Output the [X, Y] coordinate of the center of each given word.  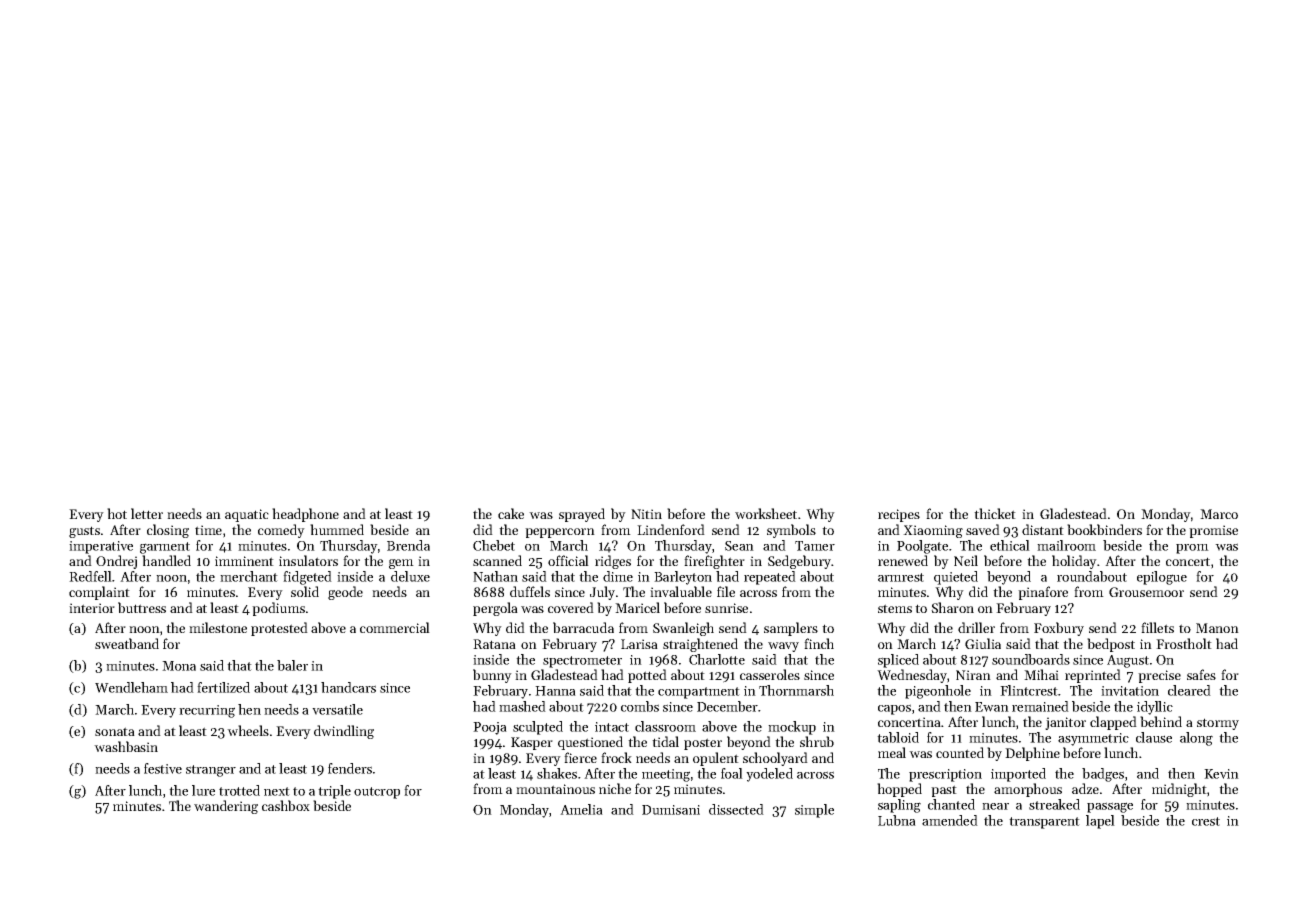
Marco [1219, 514]
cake [511, 513]
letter [147, 513]
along [1196, 739]
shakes [557, 773]
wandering [226, 807]
